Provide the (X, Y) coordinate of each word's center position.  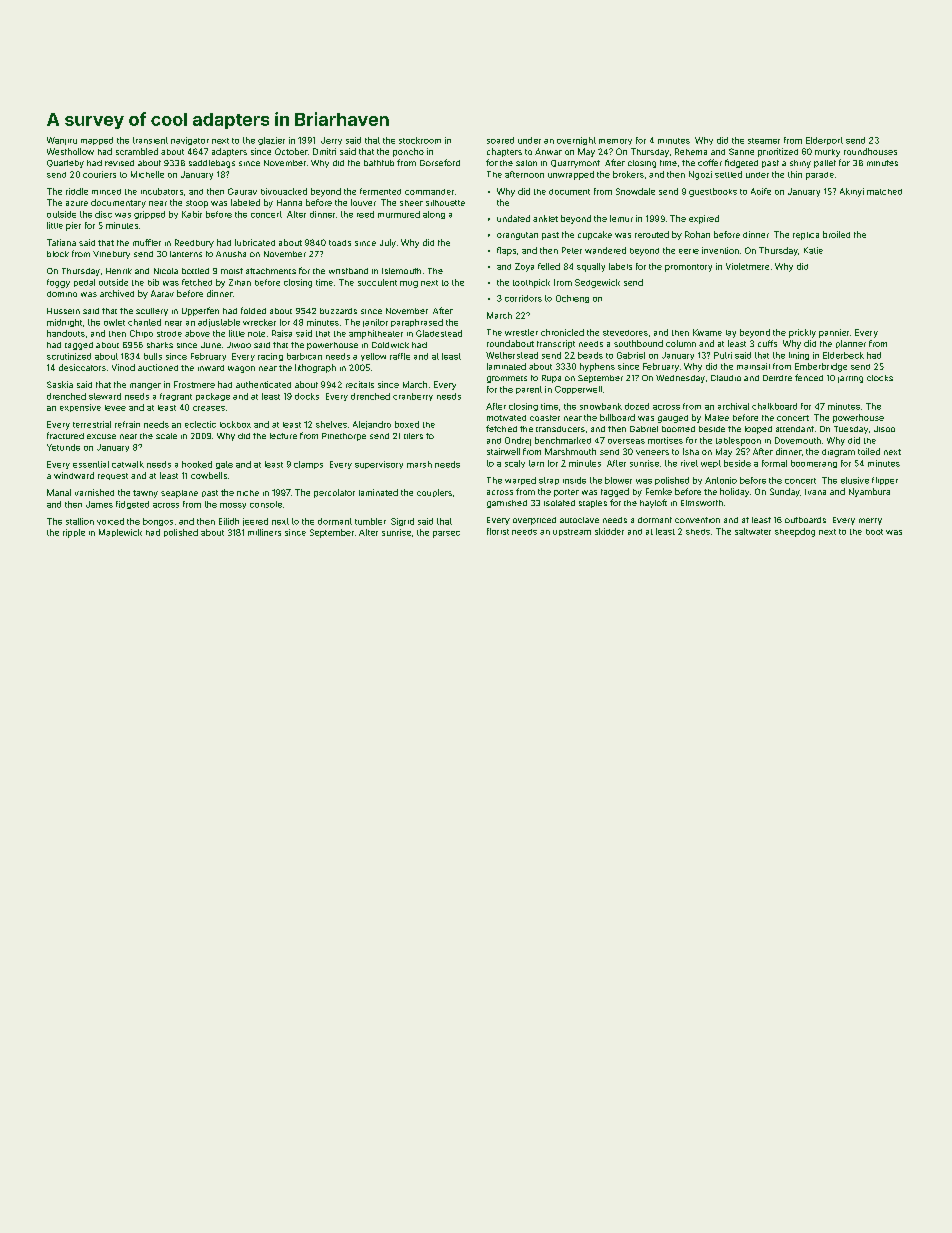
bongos (158, 522)
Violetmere (747, 266)
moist (232, 271)
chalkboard (774, 406)
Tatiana (61, 242)
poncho (408, 152)
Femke (659, 491)
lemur (621, 218)
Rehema (691, 151)
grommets (507, 379)
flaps (506, 251)
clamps (308, 465)
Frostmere (194, 384)
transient (150, 140)
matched (884, 192)
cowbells (209, 475)
